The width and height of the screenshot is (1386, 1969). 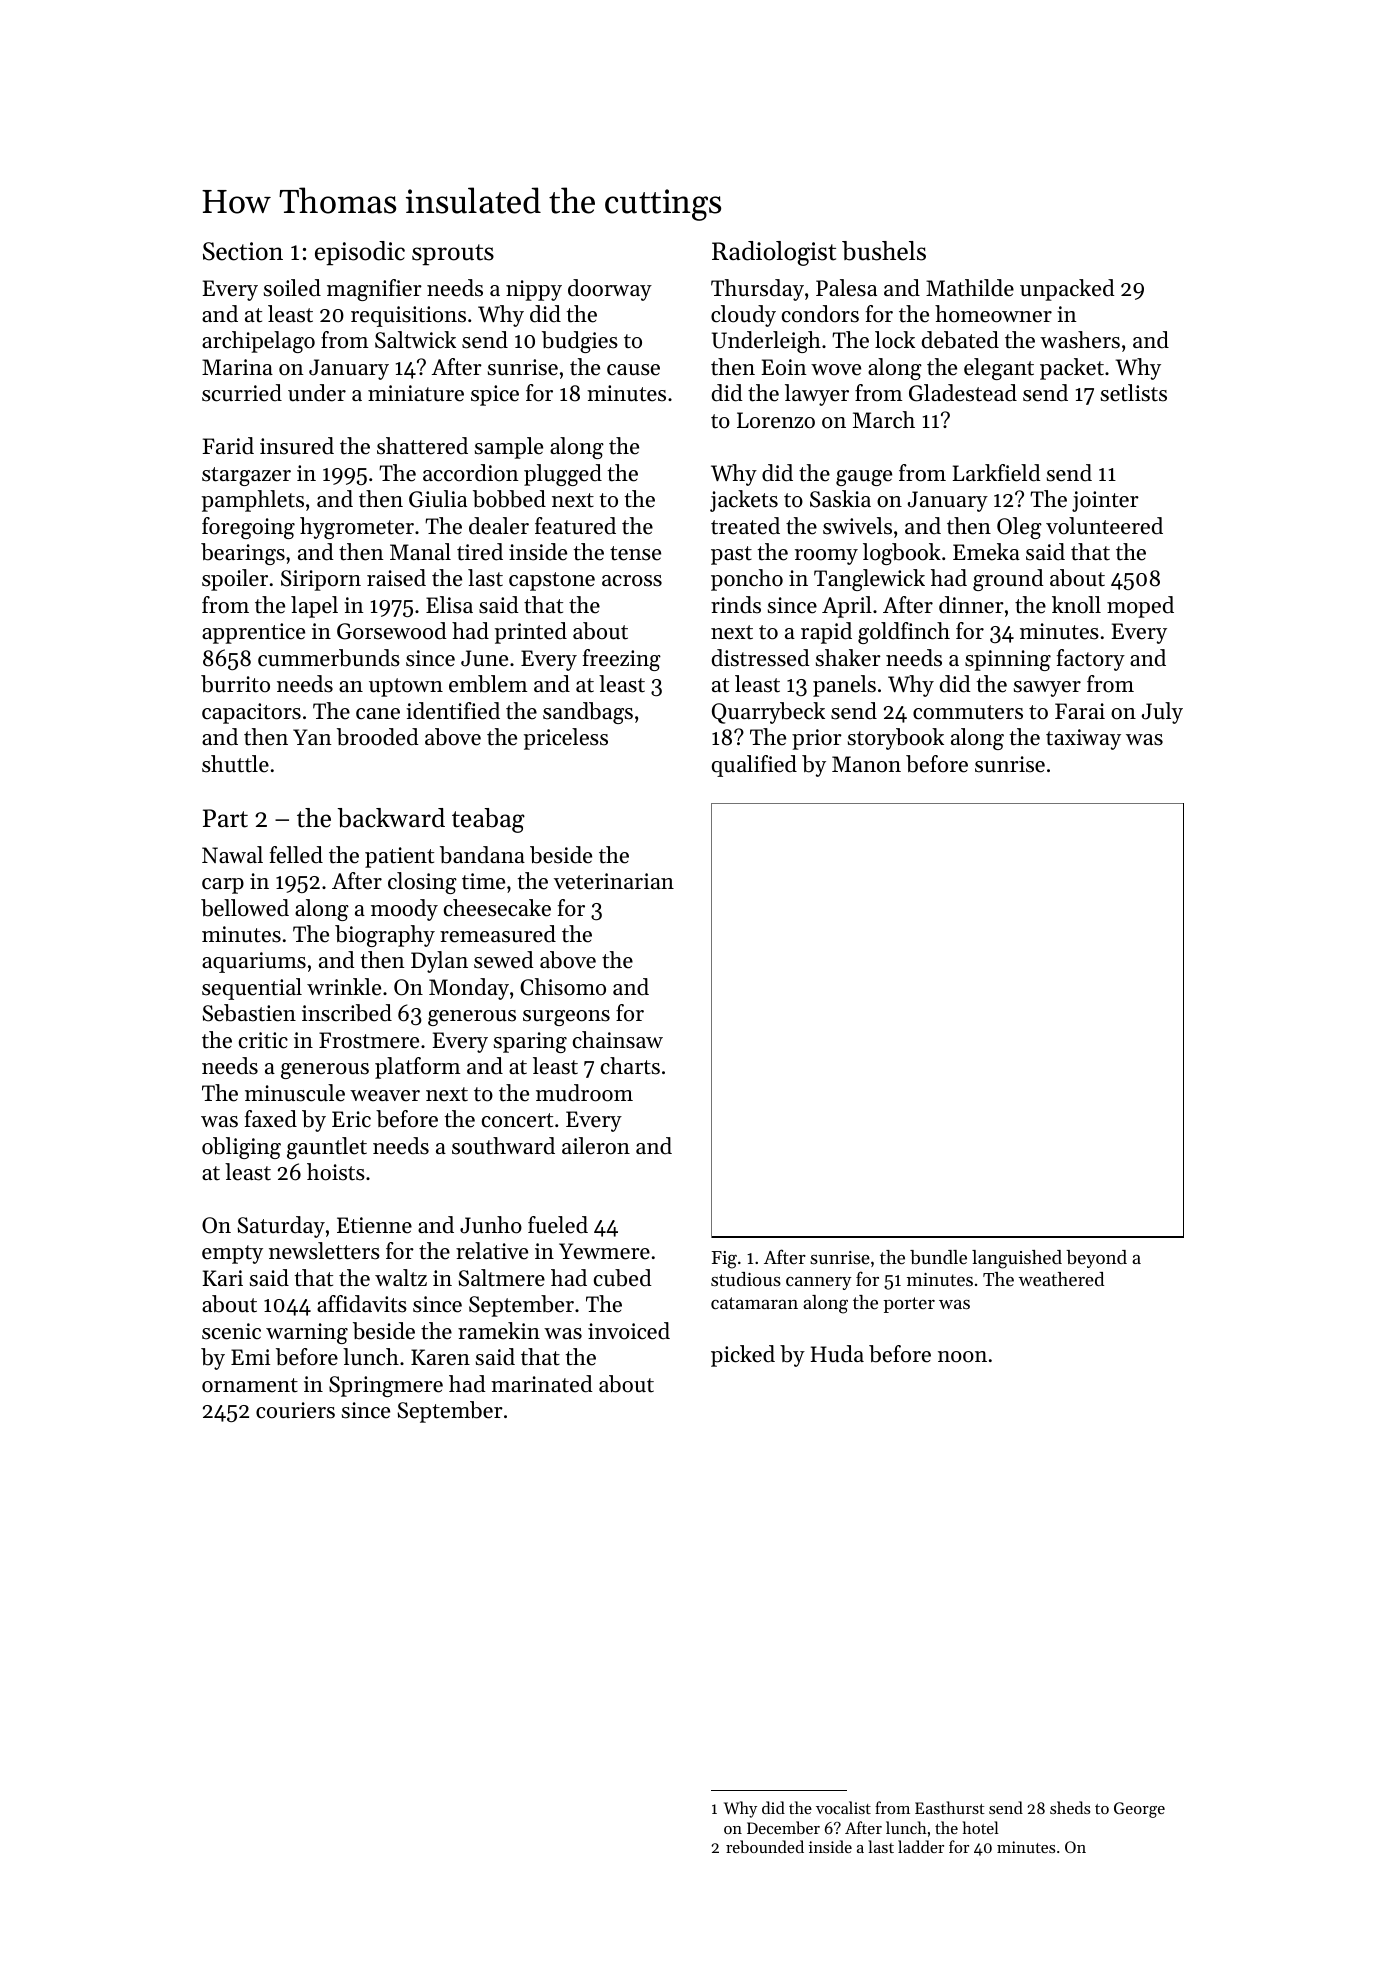 What do you see at coordinates (295, 1410) in the screenshot?
I see `couriers` at bounding box center [295, 1410].
